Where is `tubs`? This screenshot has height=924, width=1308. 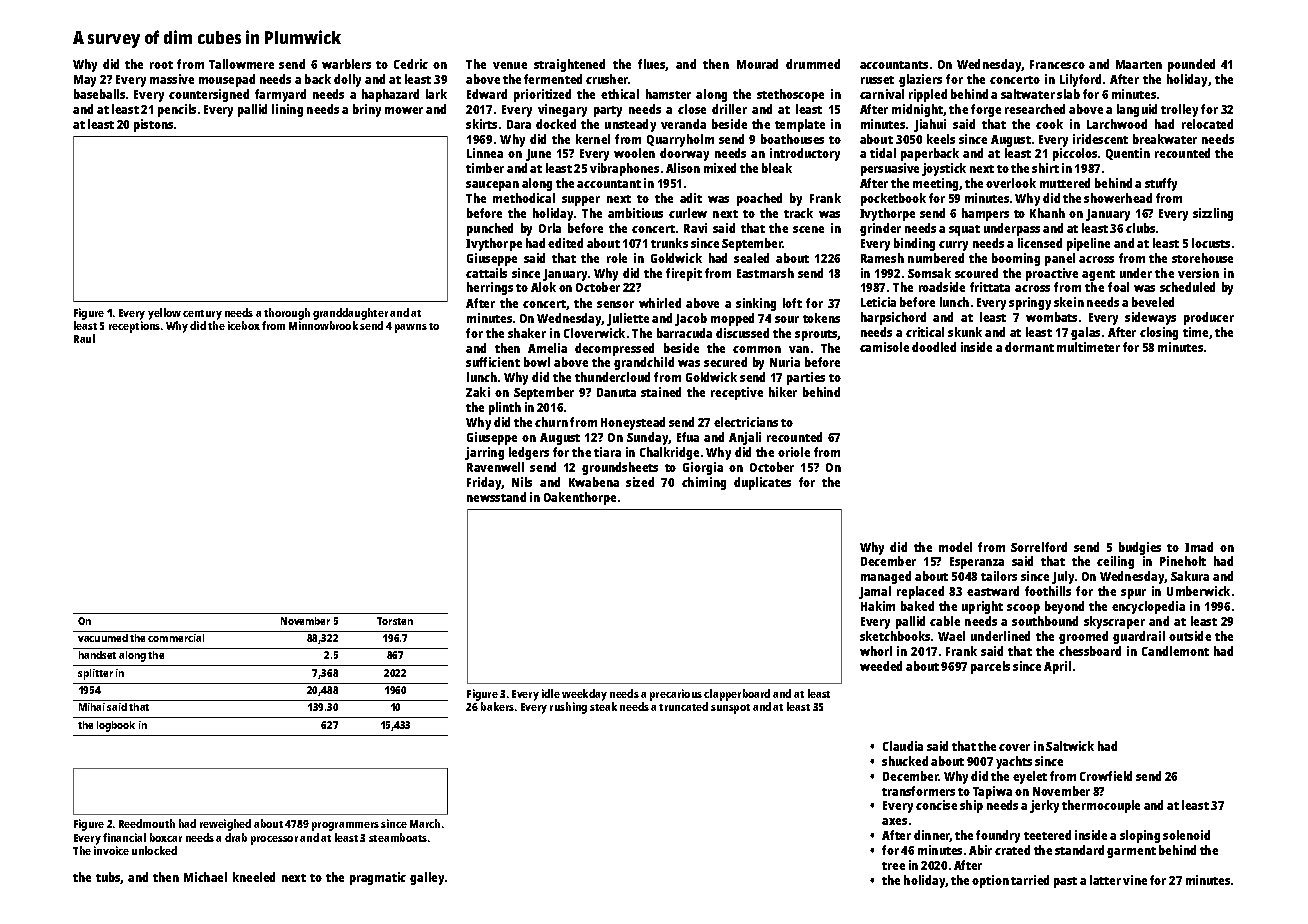
tubs is located at coordinates (108, 878).
